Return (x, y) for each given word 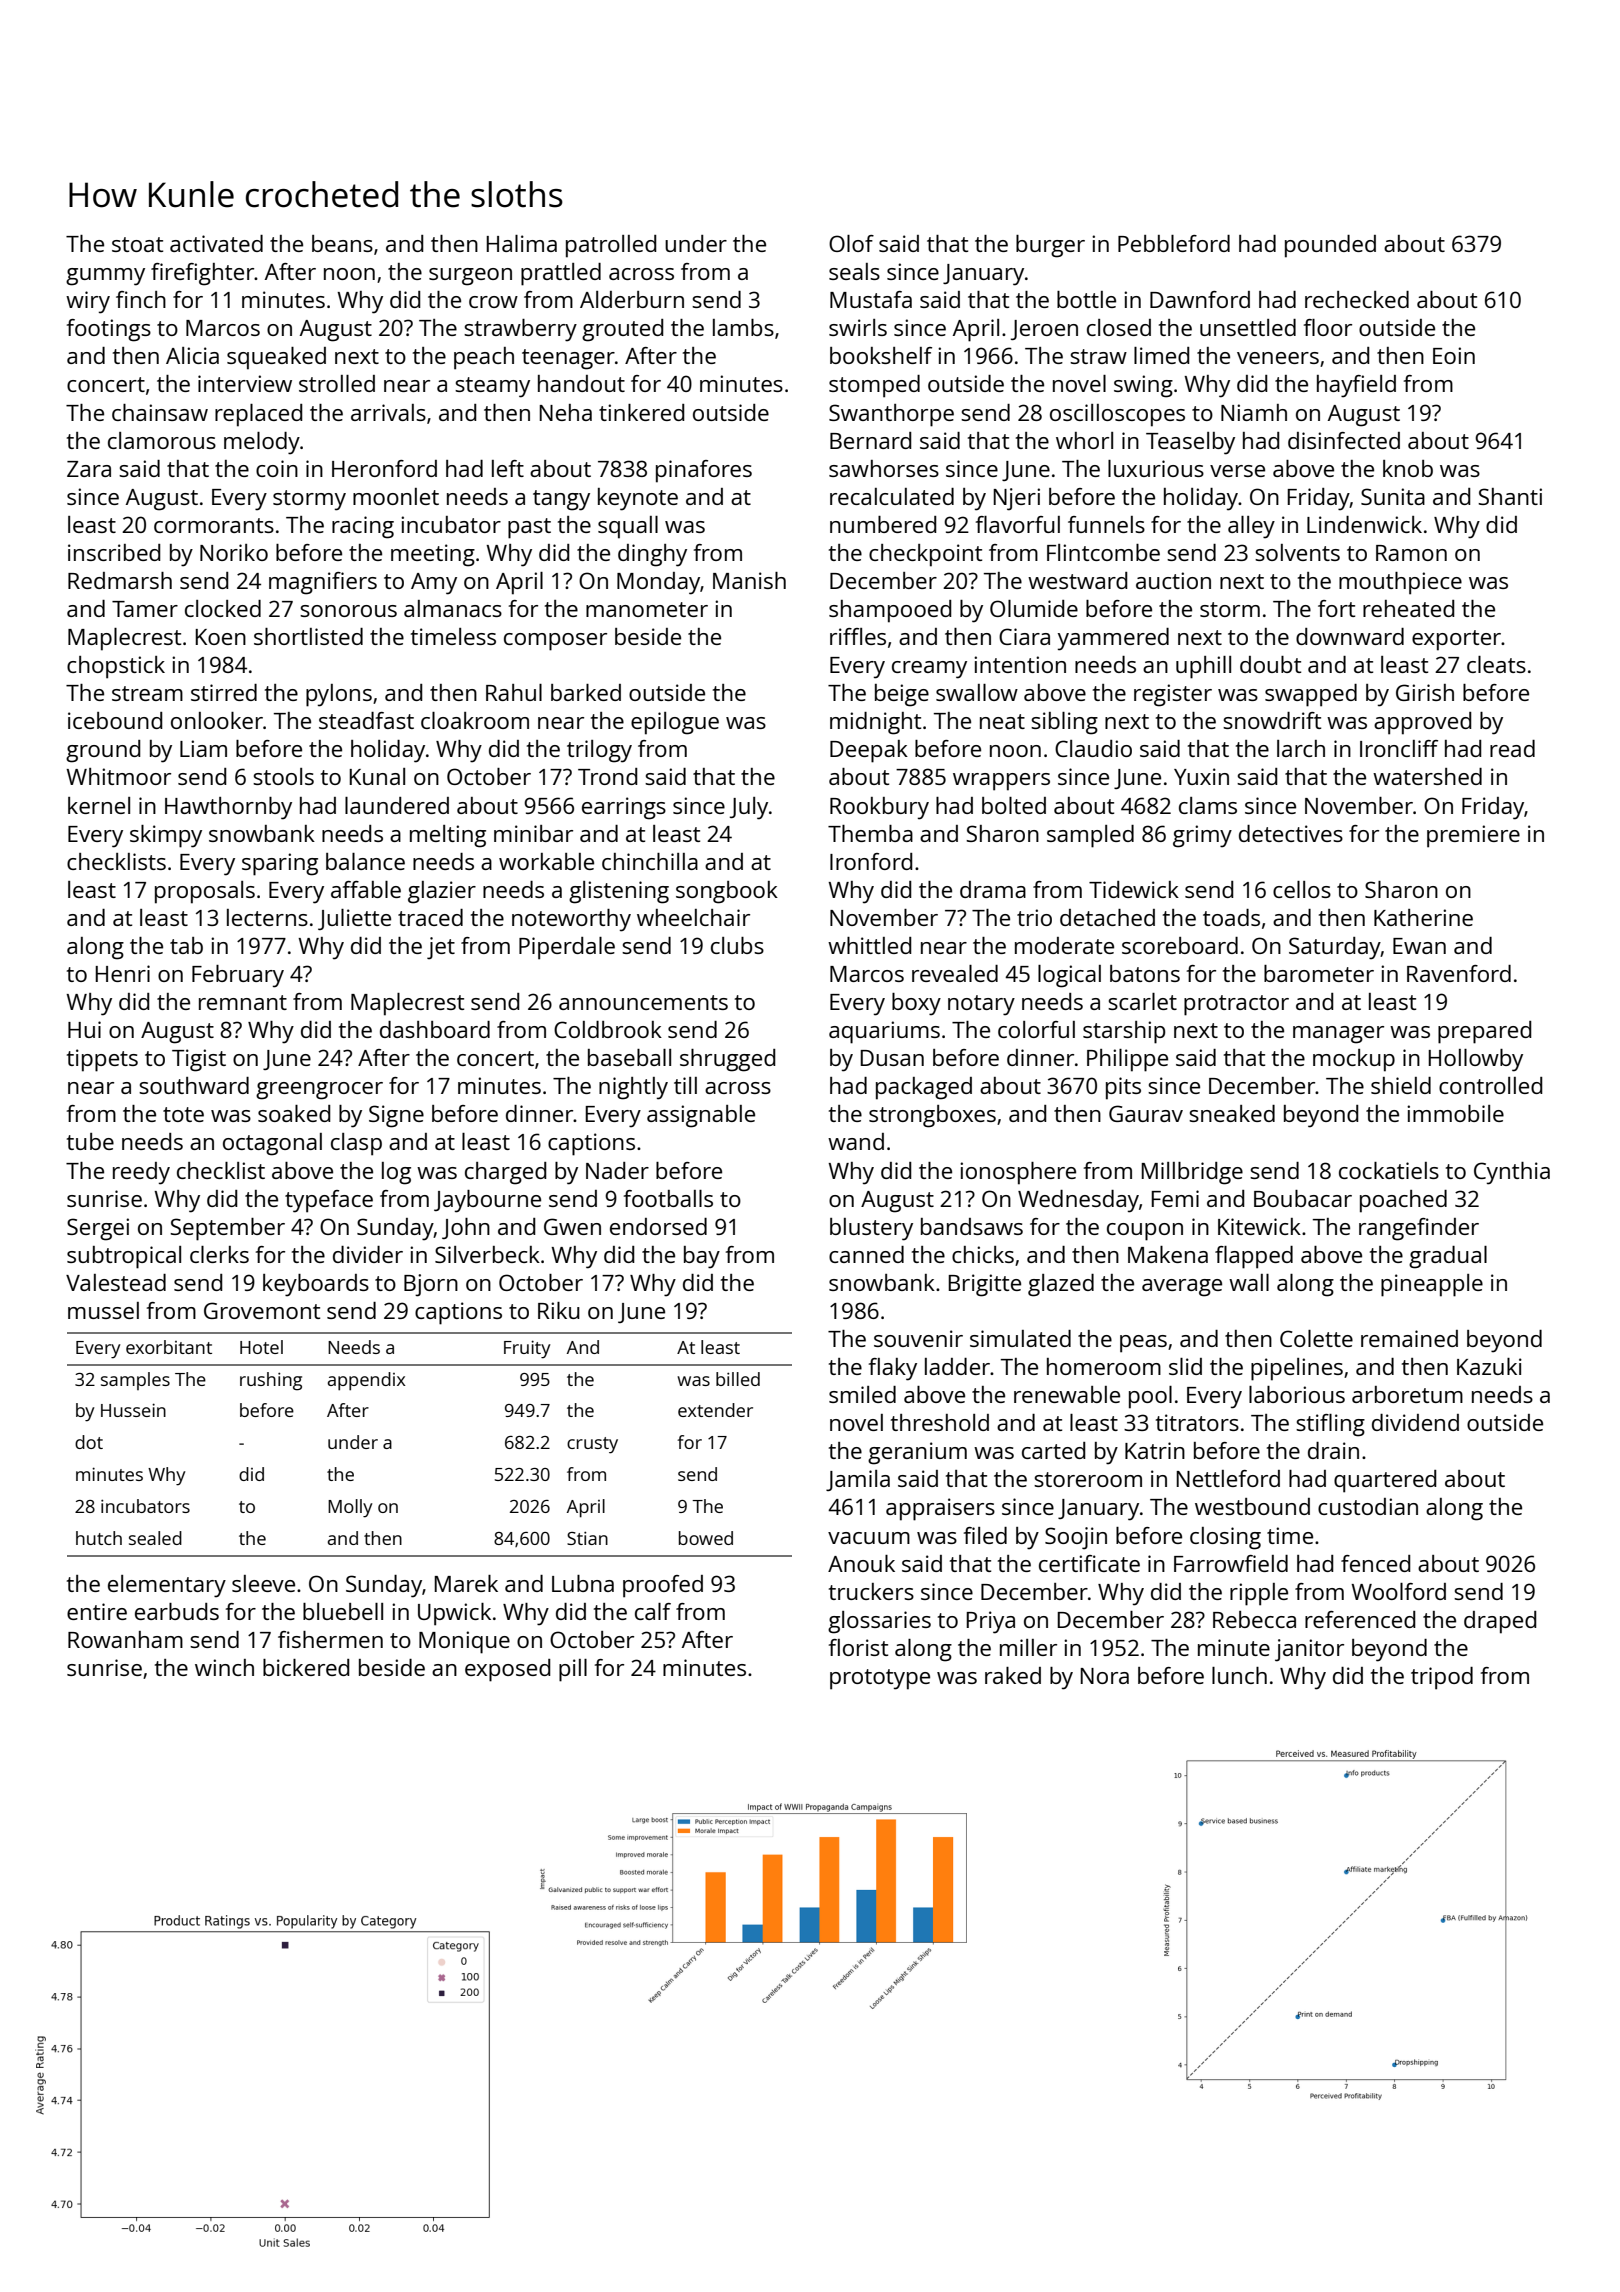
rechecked (1357, 299)
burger (1050, 246)
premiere (1473, 836)
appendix (367, 1381)
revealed (955, 973)
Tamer (145, 609)
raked (1013, 1675)
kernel (99, 805)
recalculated (892, 496)
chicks (983, 1254)
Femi (1175, 1198)
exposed (507, 1670)
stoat (137, 244)
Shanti (1510, 496)
